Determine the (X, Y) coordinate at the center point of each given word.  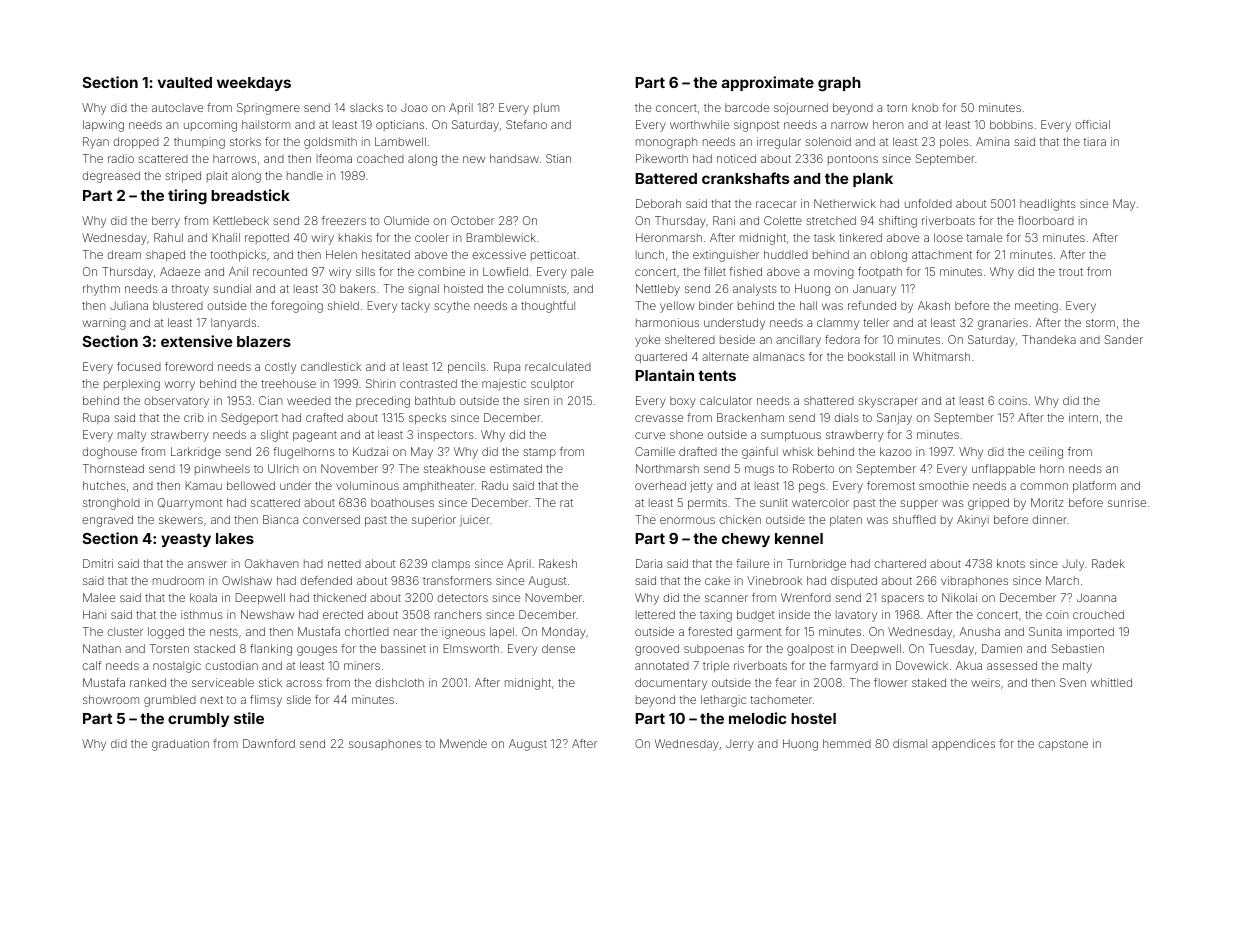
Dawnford (269, 743)
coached (380, 158)
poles (954, 143)
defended (326, 580)
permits (707, 504)
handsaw (514, 158)
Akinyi (973, 521)
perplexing (132, 385)
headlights (1048, 205)
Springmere (268, 109)
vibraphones (974, 581)
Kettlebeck (241, 220)
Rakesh (558, 563)
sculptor (552, 384)
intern (1083, 417)
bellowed (251, 485)
